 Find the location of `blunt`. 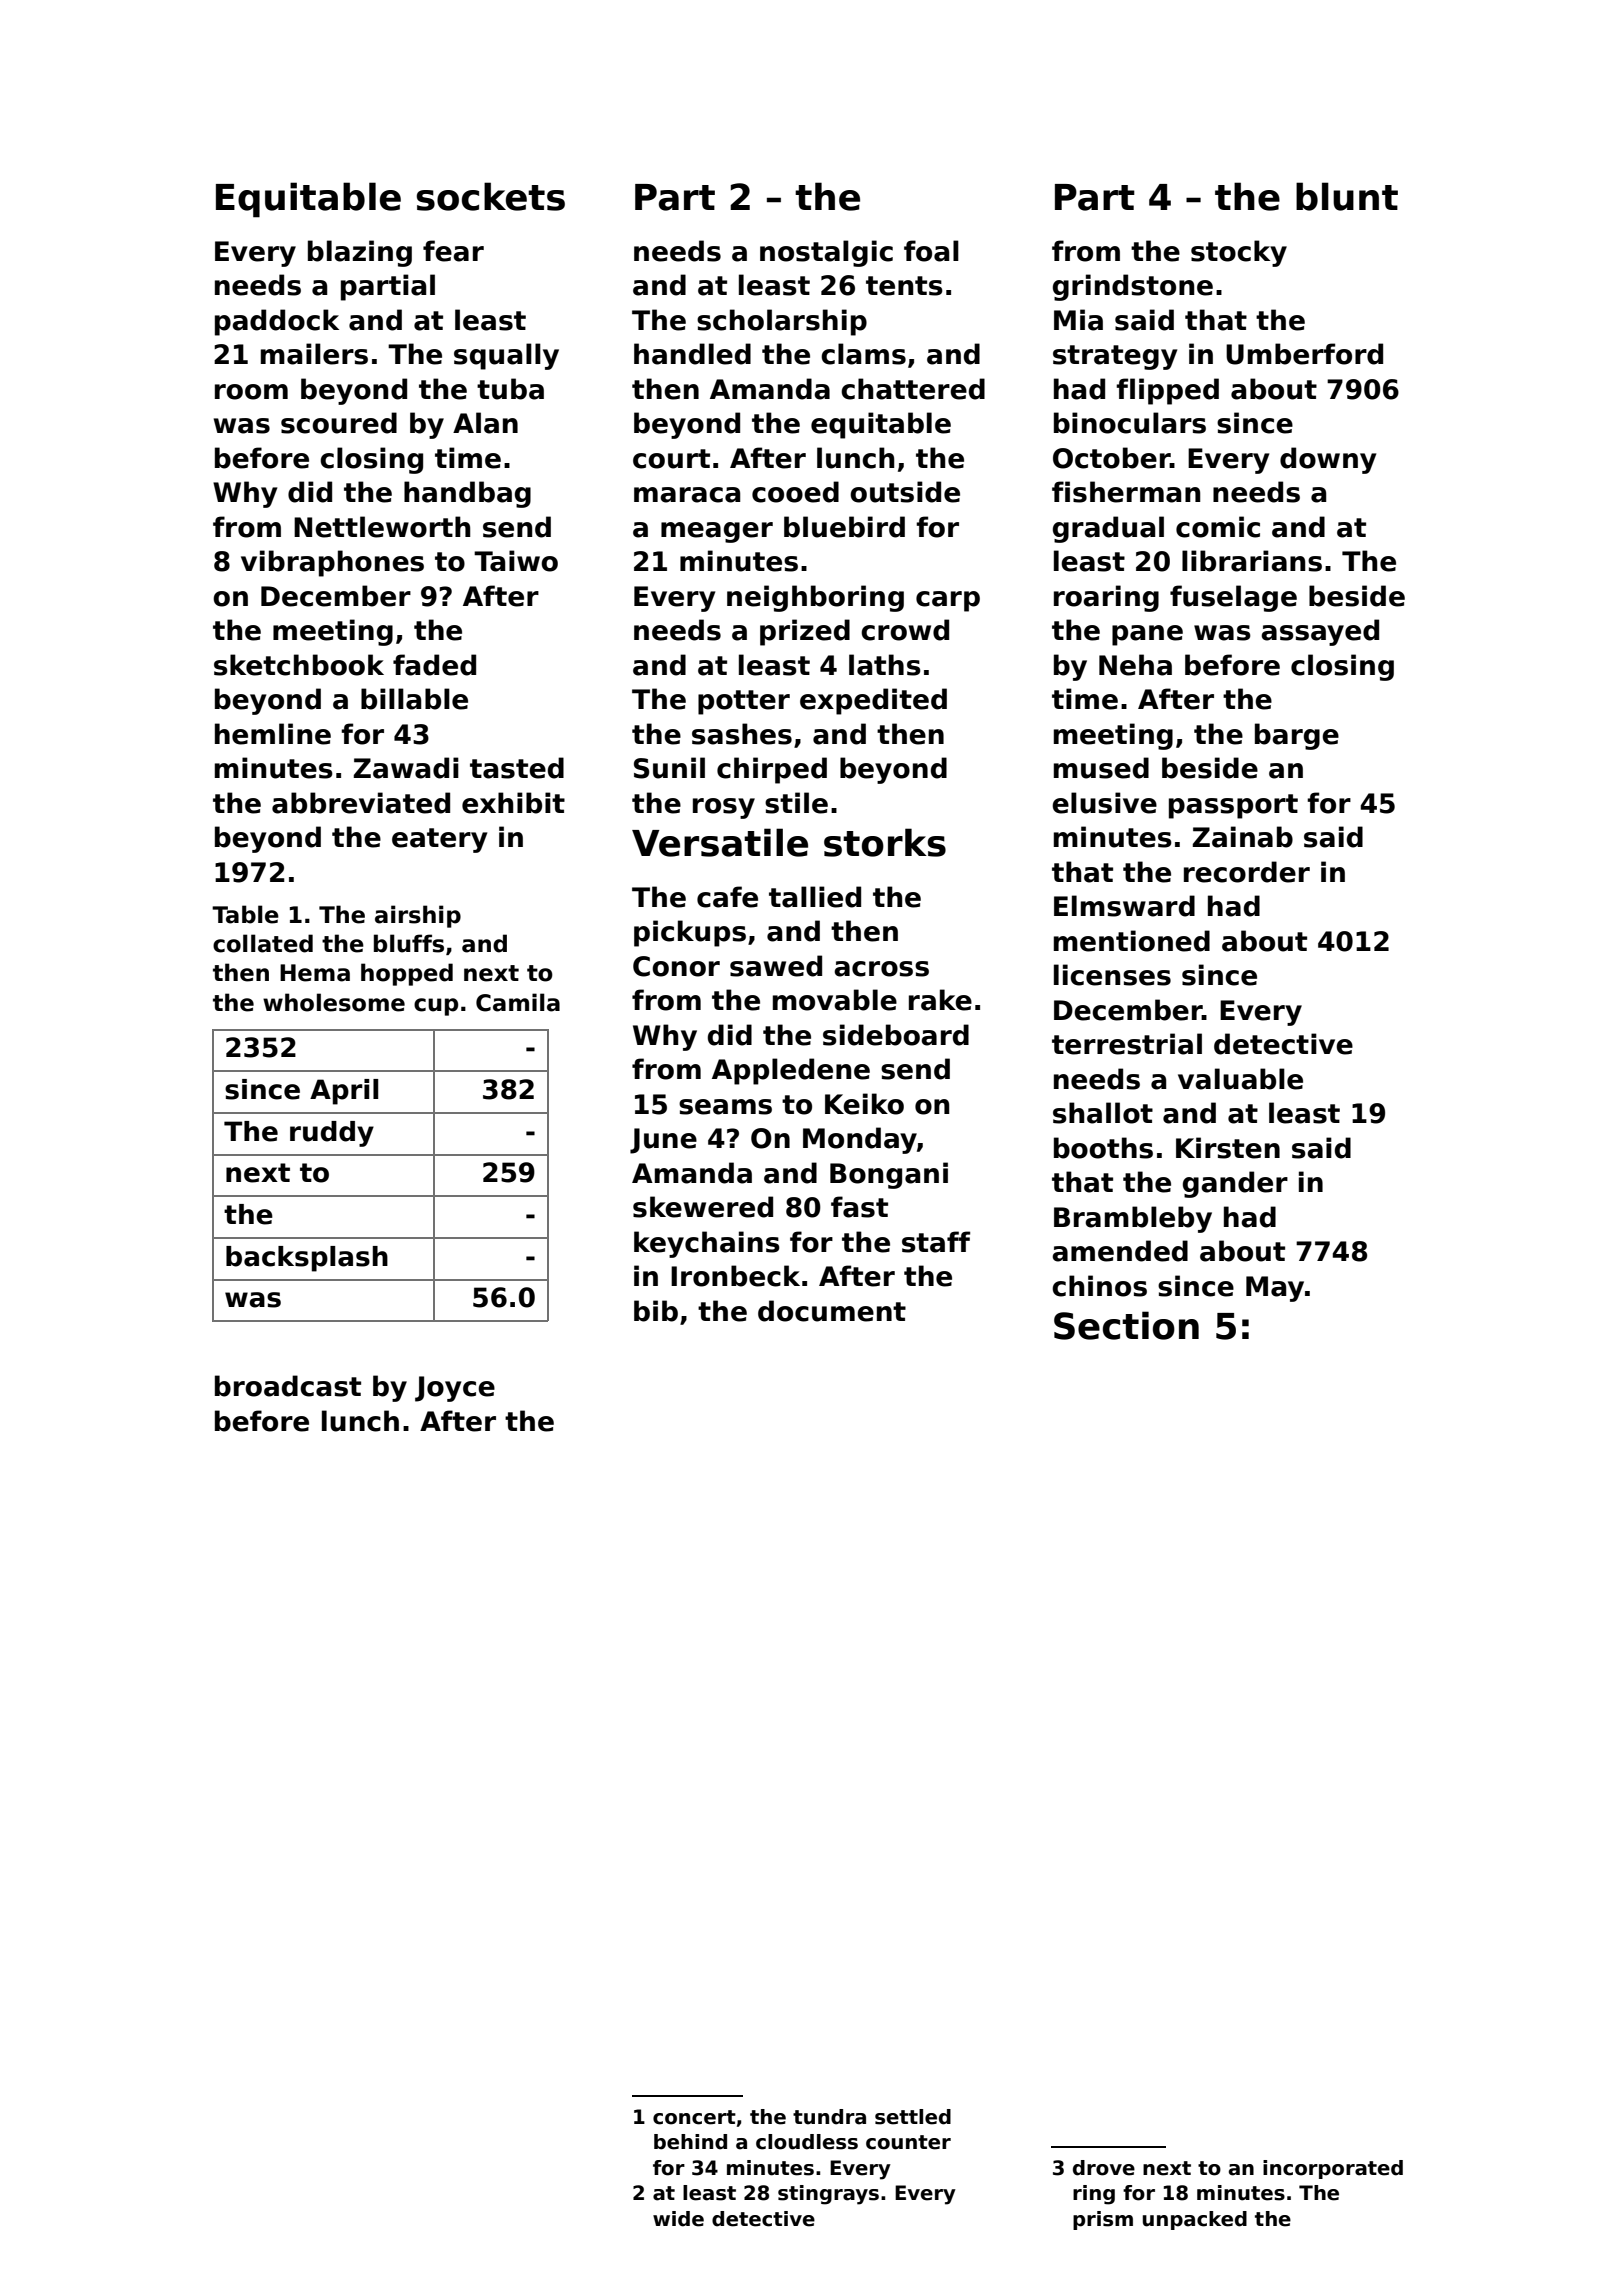

blunt is located at coordinates (1347, 196).
